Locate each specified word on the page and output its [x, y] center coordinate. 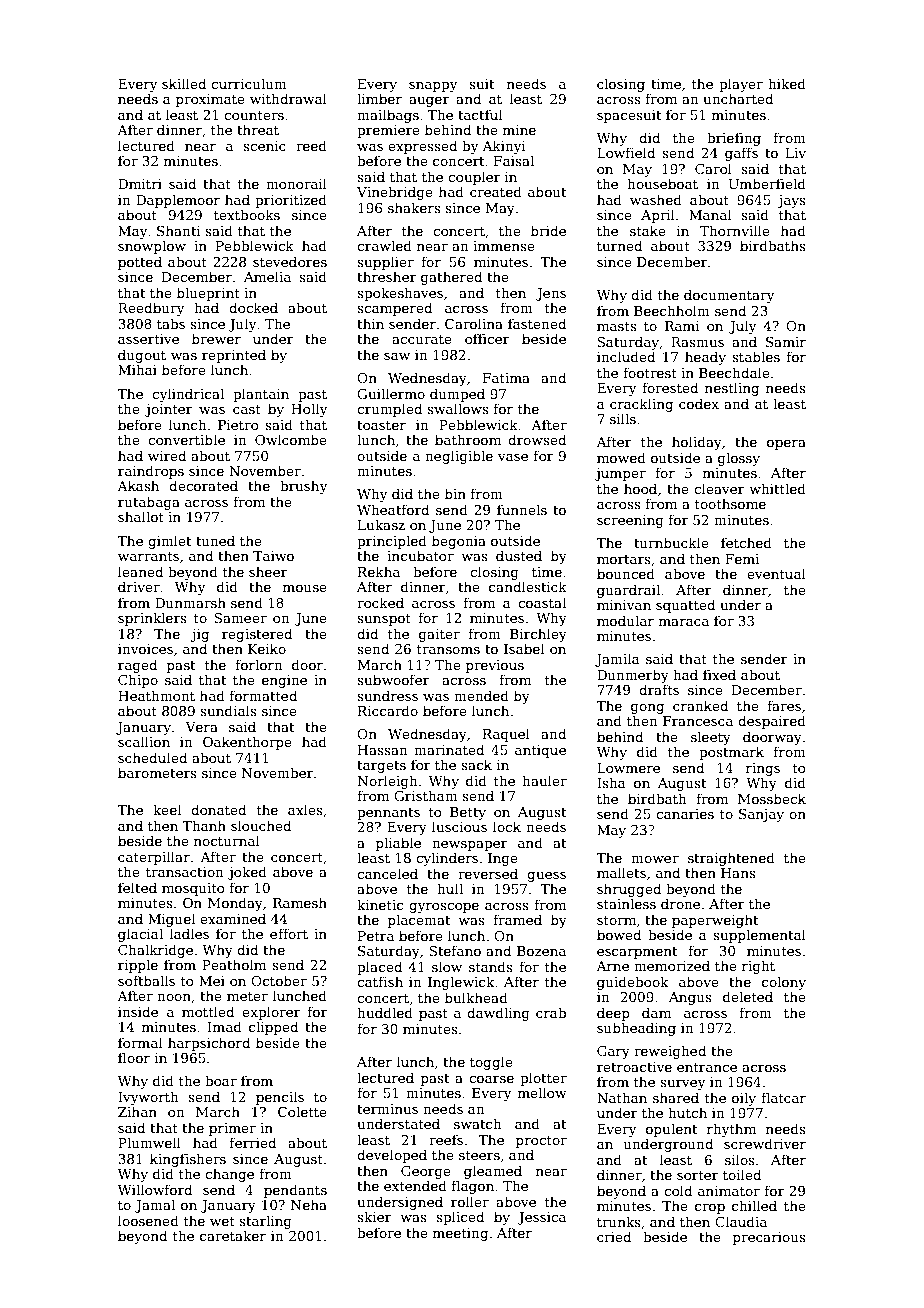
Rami [682, 326]
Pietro [238, 425]
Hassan [383, 750]
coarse [491, 1079]
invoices [145, 649]
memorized [672, 965]
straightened [731, 859]
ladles [189, 933]
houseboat [662, 183]
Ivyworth [148, 1098]
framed [517, 919]
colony [784, 983]
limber [379, 98]
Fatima [506, 378]
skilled [184, 83]
